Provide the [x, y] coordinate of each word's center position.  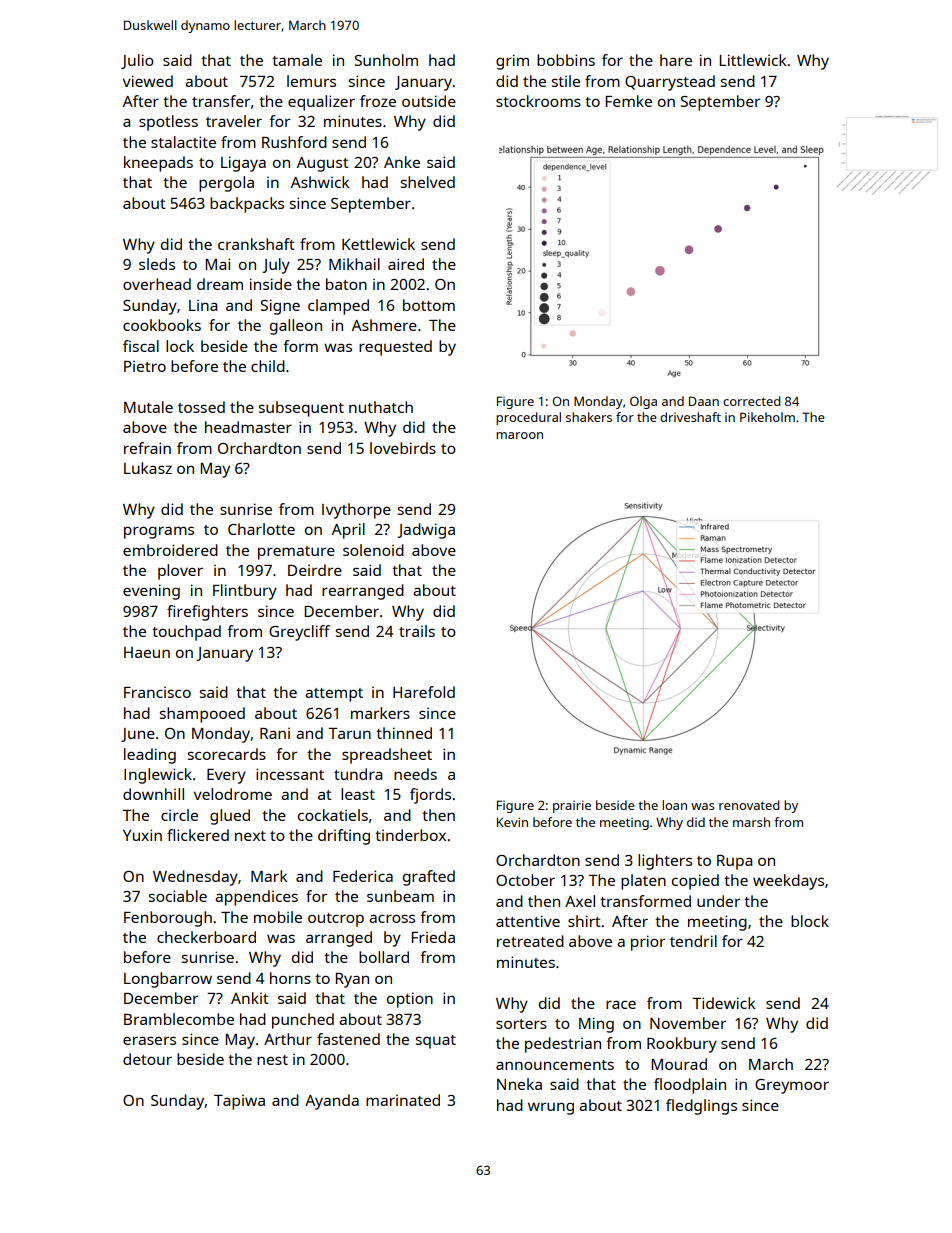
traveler [234, 121]
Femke [628, 101]
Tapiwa [239, 1102]
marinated [403, 1100]
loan [674, 805]
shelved [428, 182]
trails [417, 631]
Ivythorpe [356, 511]
